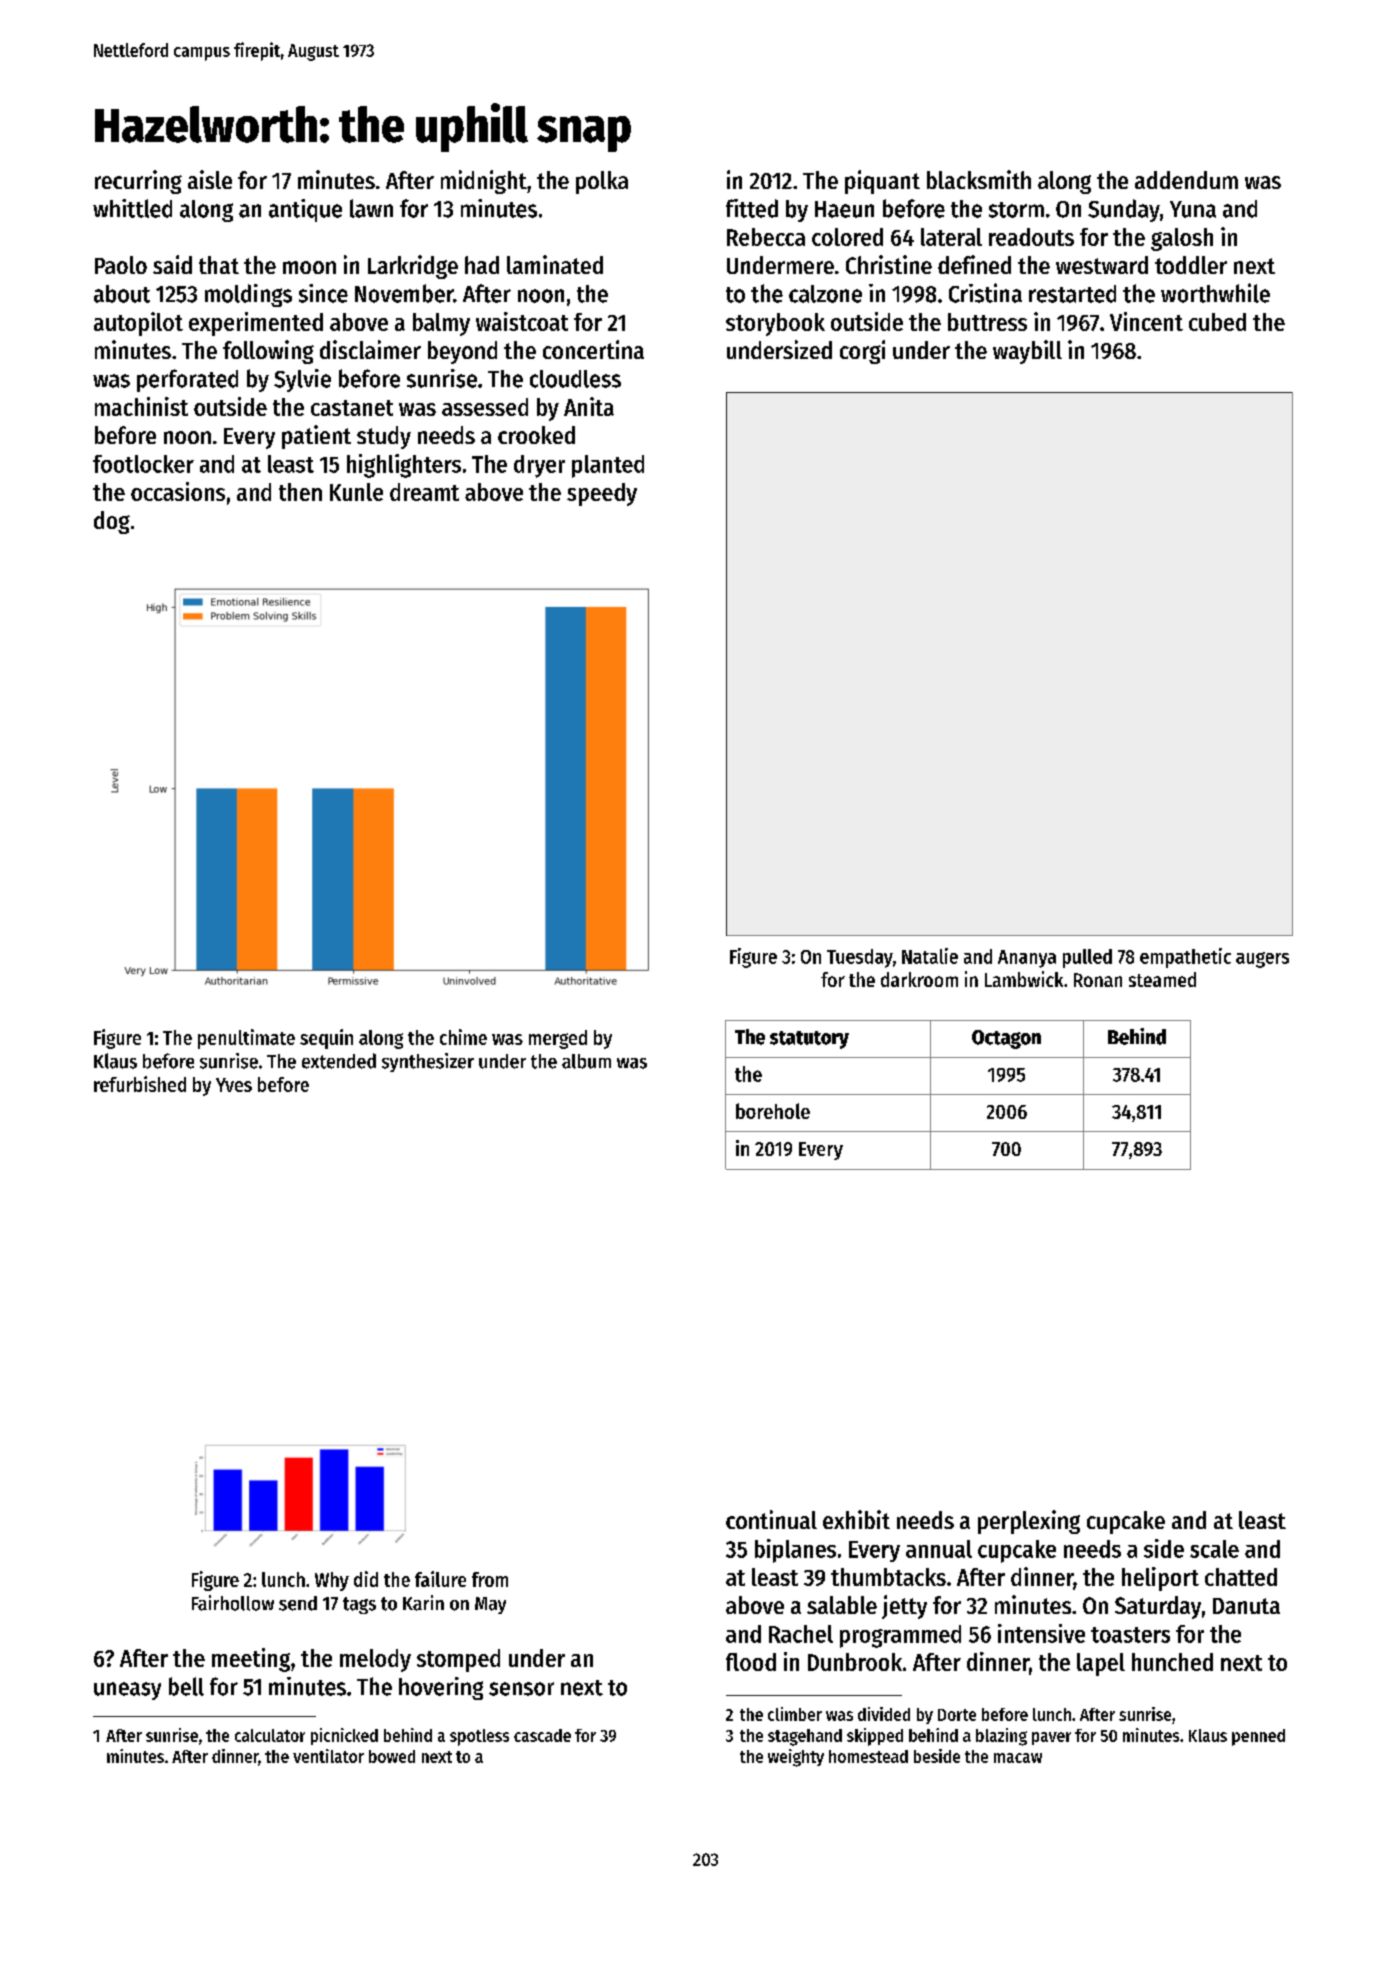 The height and width of the image is (1969, 1386). I want to click on midnight, so click(484, 182).
